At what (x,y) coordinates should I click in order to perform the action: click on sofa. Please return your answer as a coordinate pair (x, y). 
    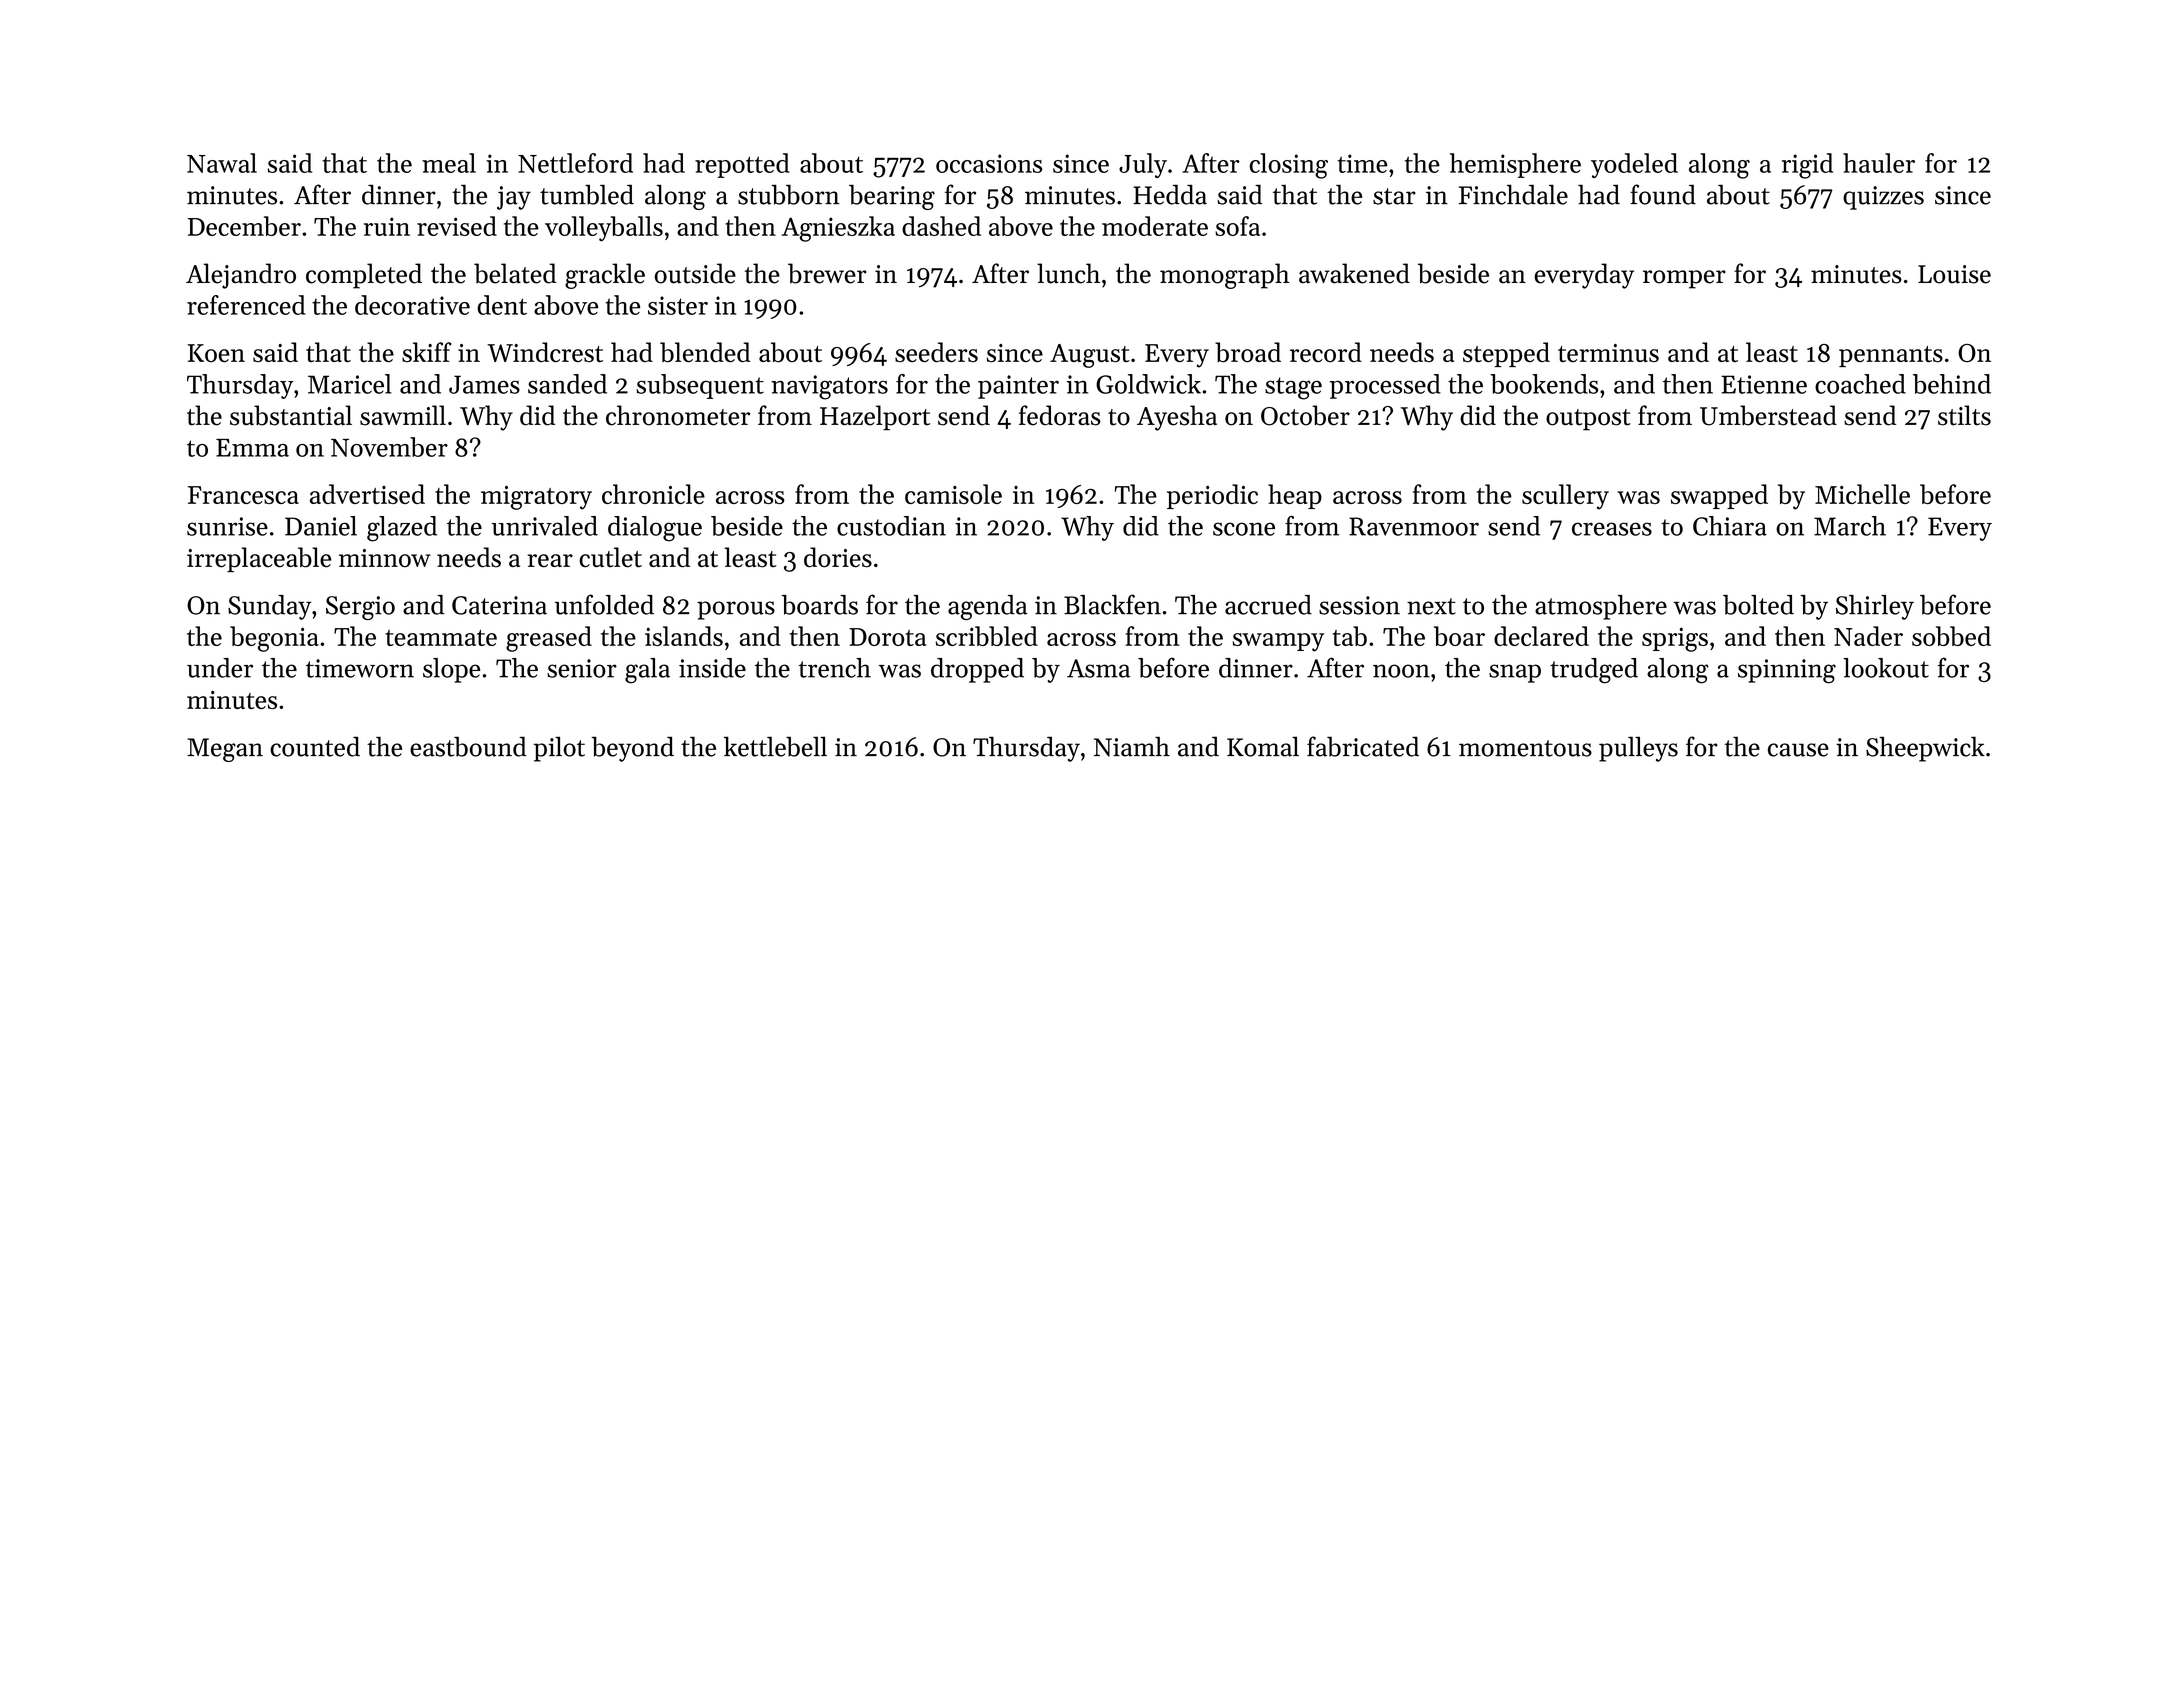
    Looking at the image, I should click on (1237, 226).
